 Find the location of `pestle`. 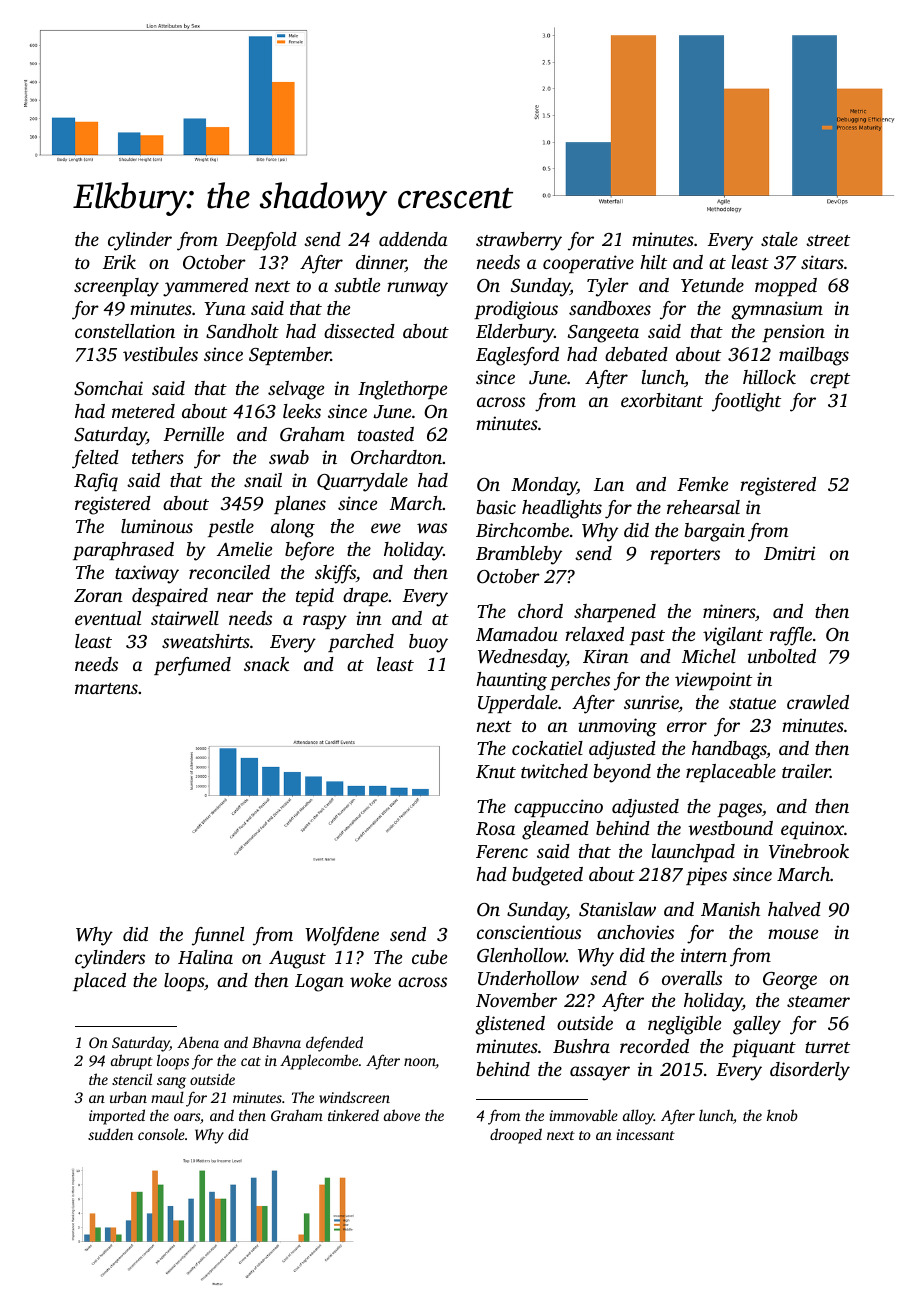

pestle is located at coordinates (231, 528).
